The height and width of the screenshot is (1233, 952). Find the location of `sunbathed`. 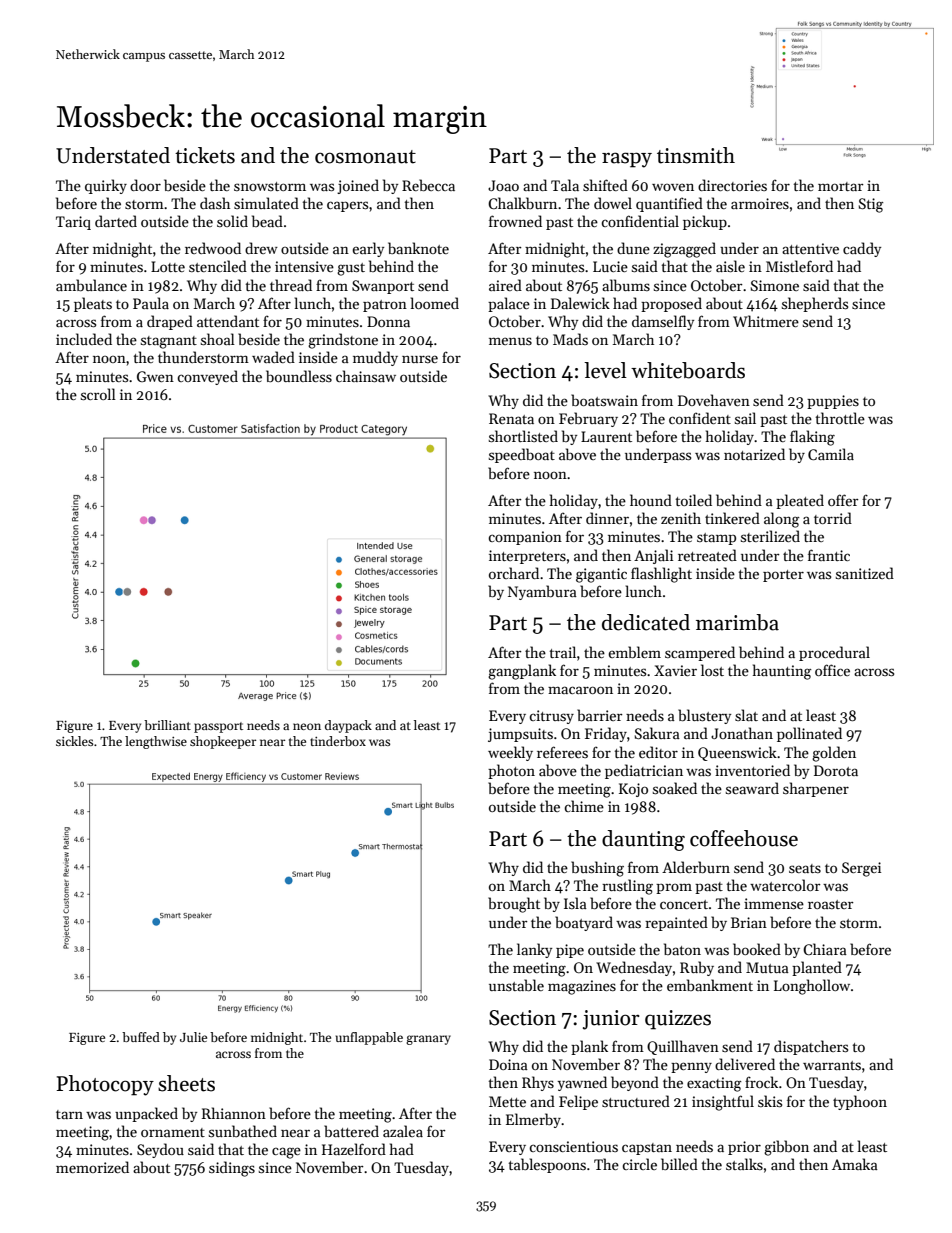

sunbathed is located at coordinates (243, 1131).
